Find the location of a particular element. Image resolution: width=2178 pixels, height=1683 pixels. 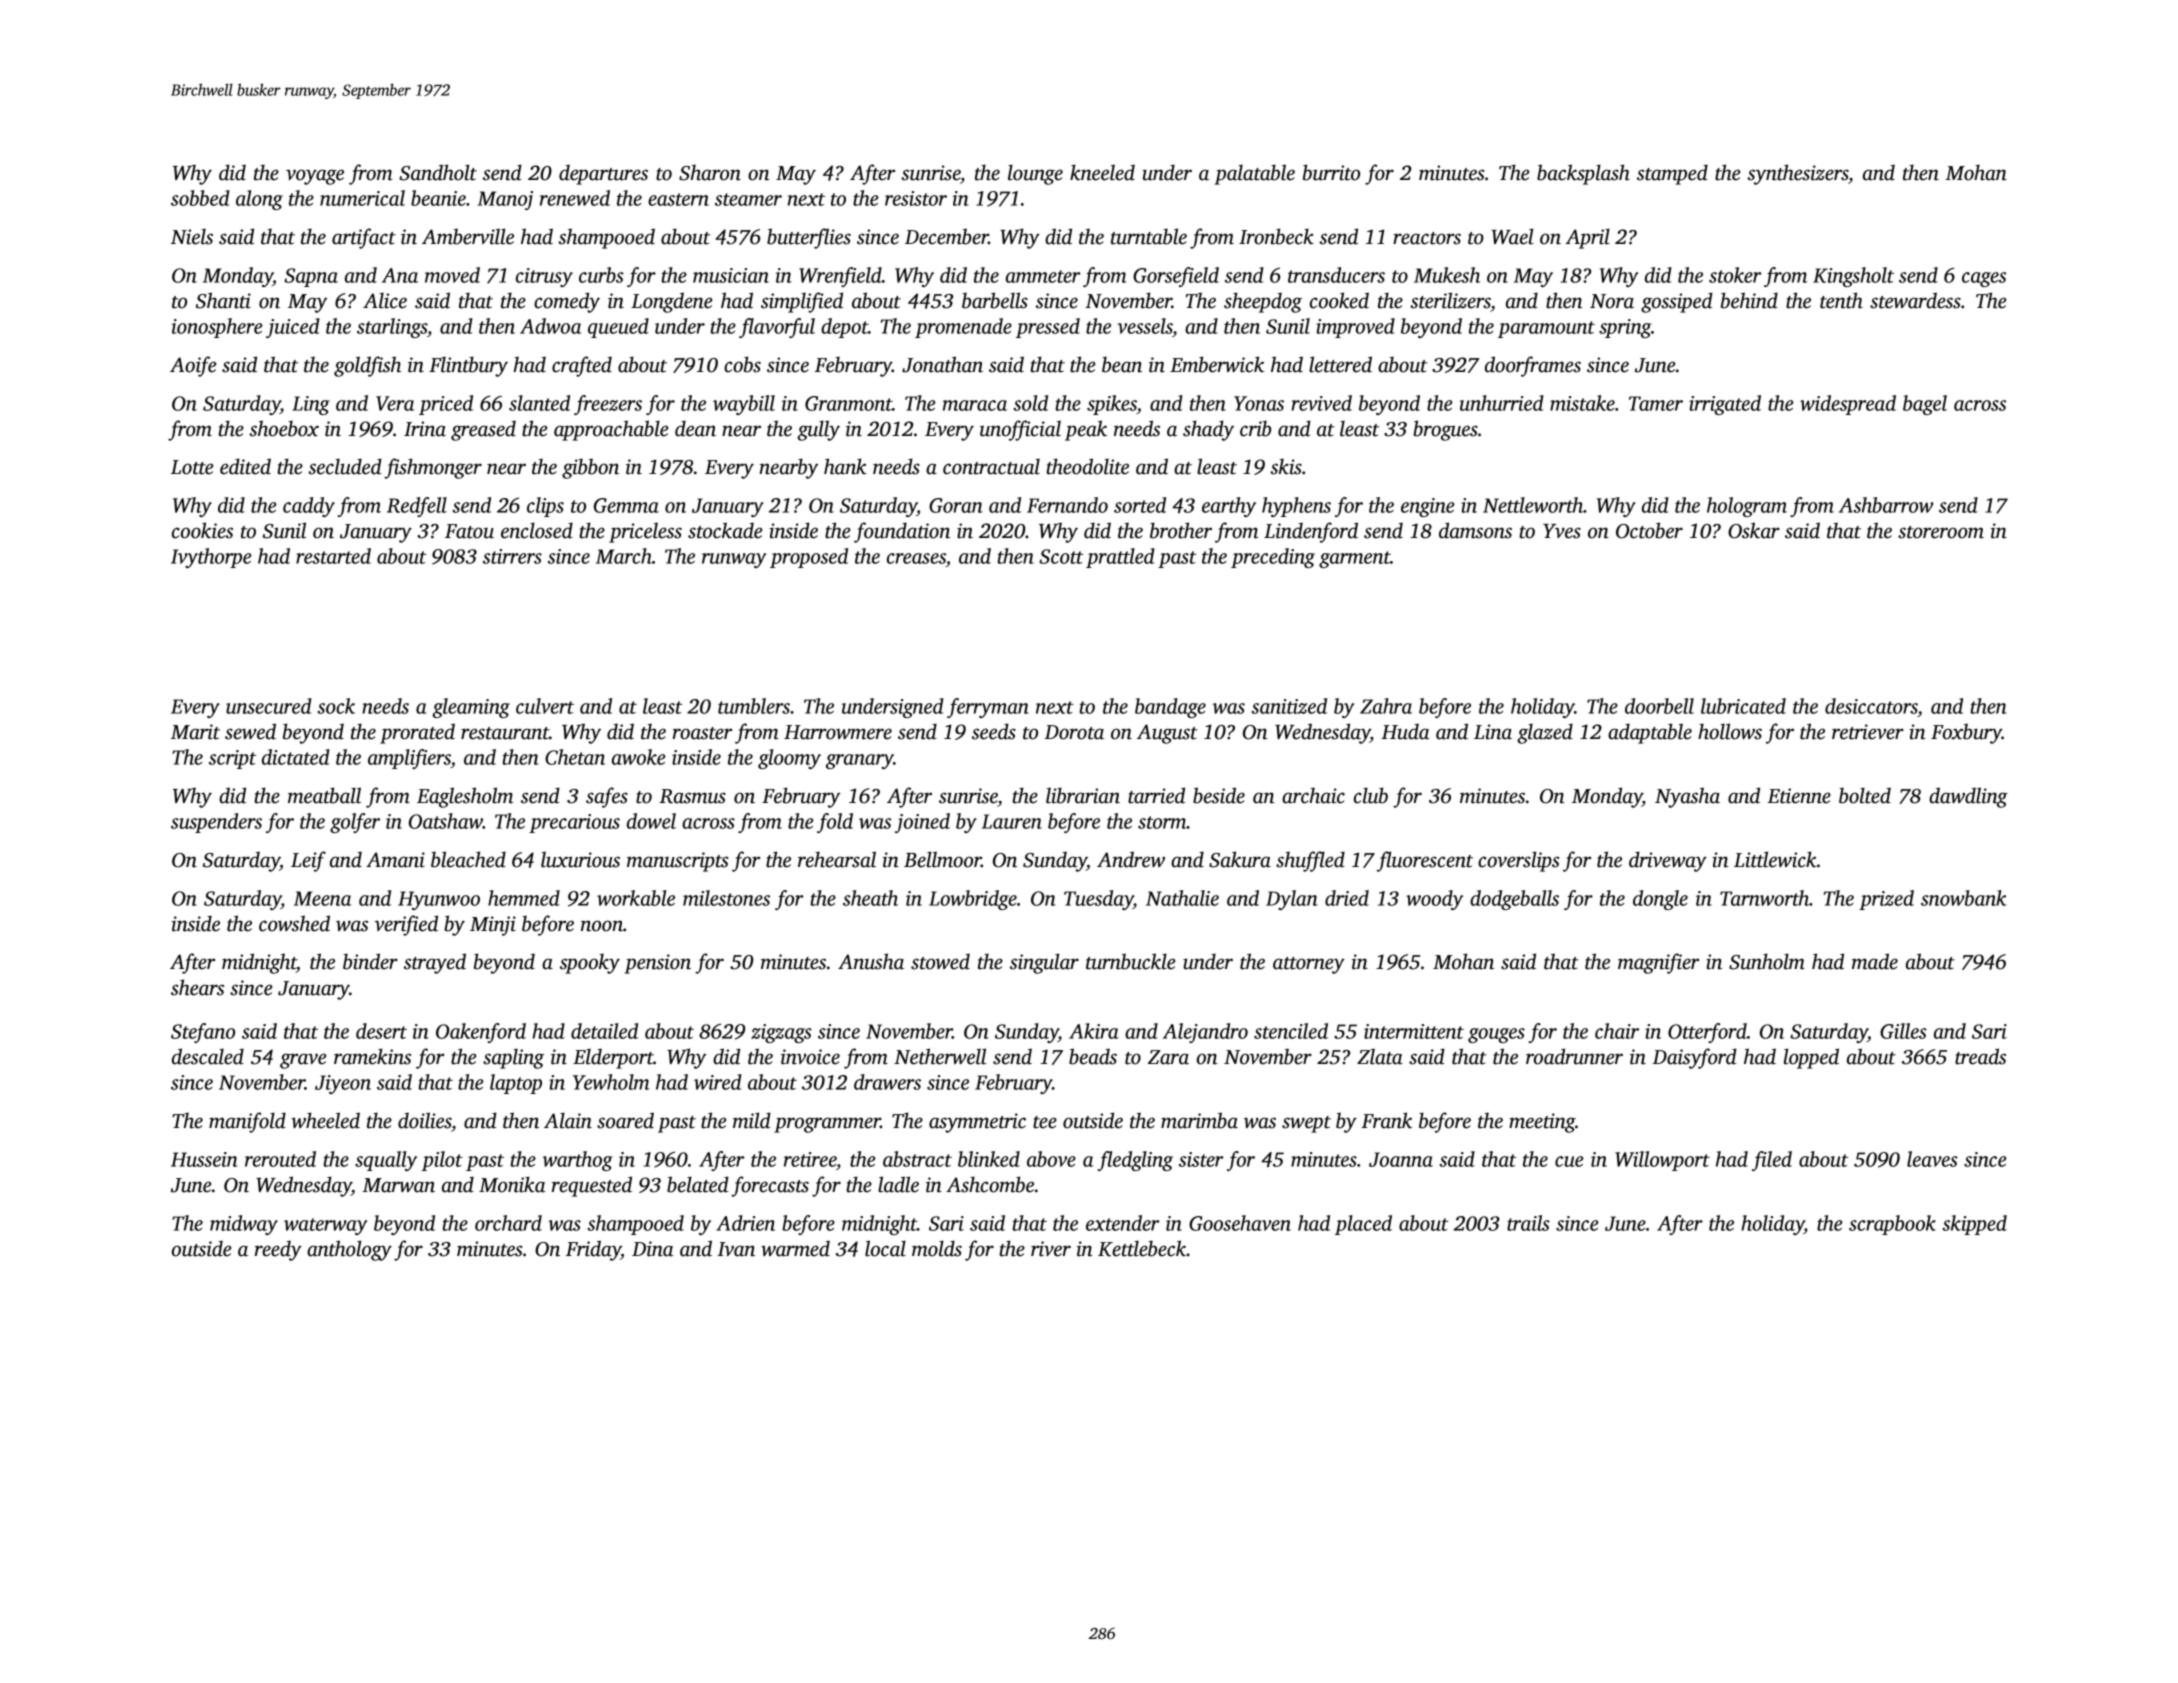

hank is located at coordinates (845, 466).
